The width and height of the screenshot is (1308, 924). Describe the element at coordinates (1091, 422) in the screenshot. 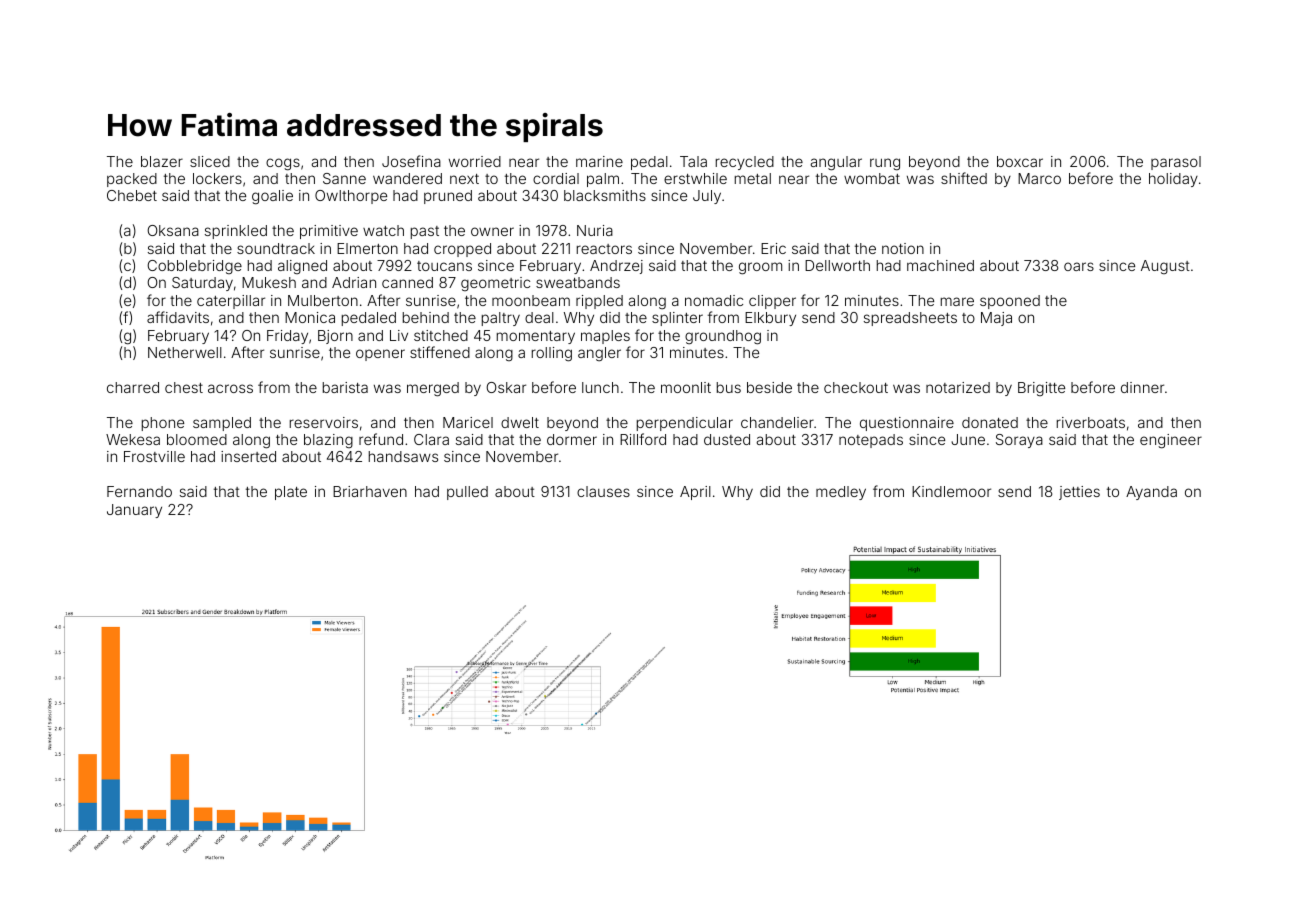

I see `riverboats` at that location.
